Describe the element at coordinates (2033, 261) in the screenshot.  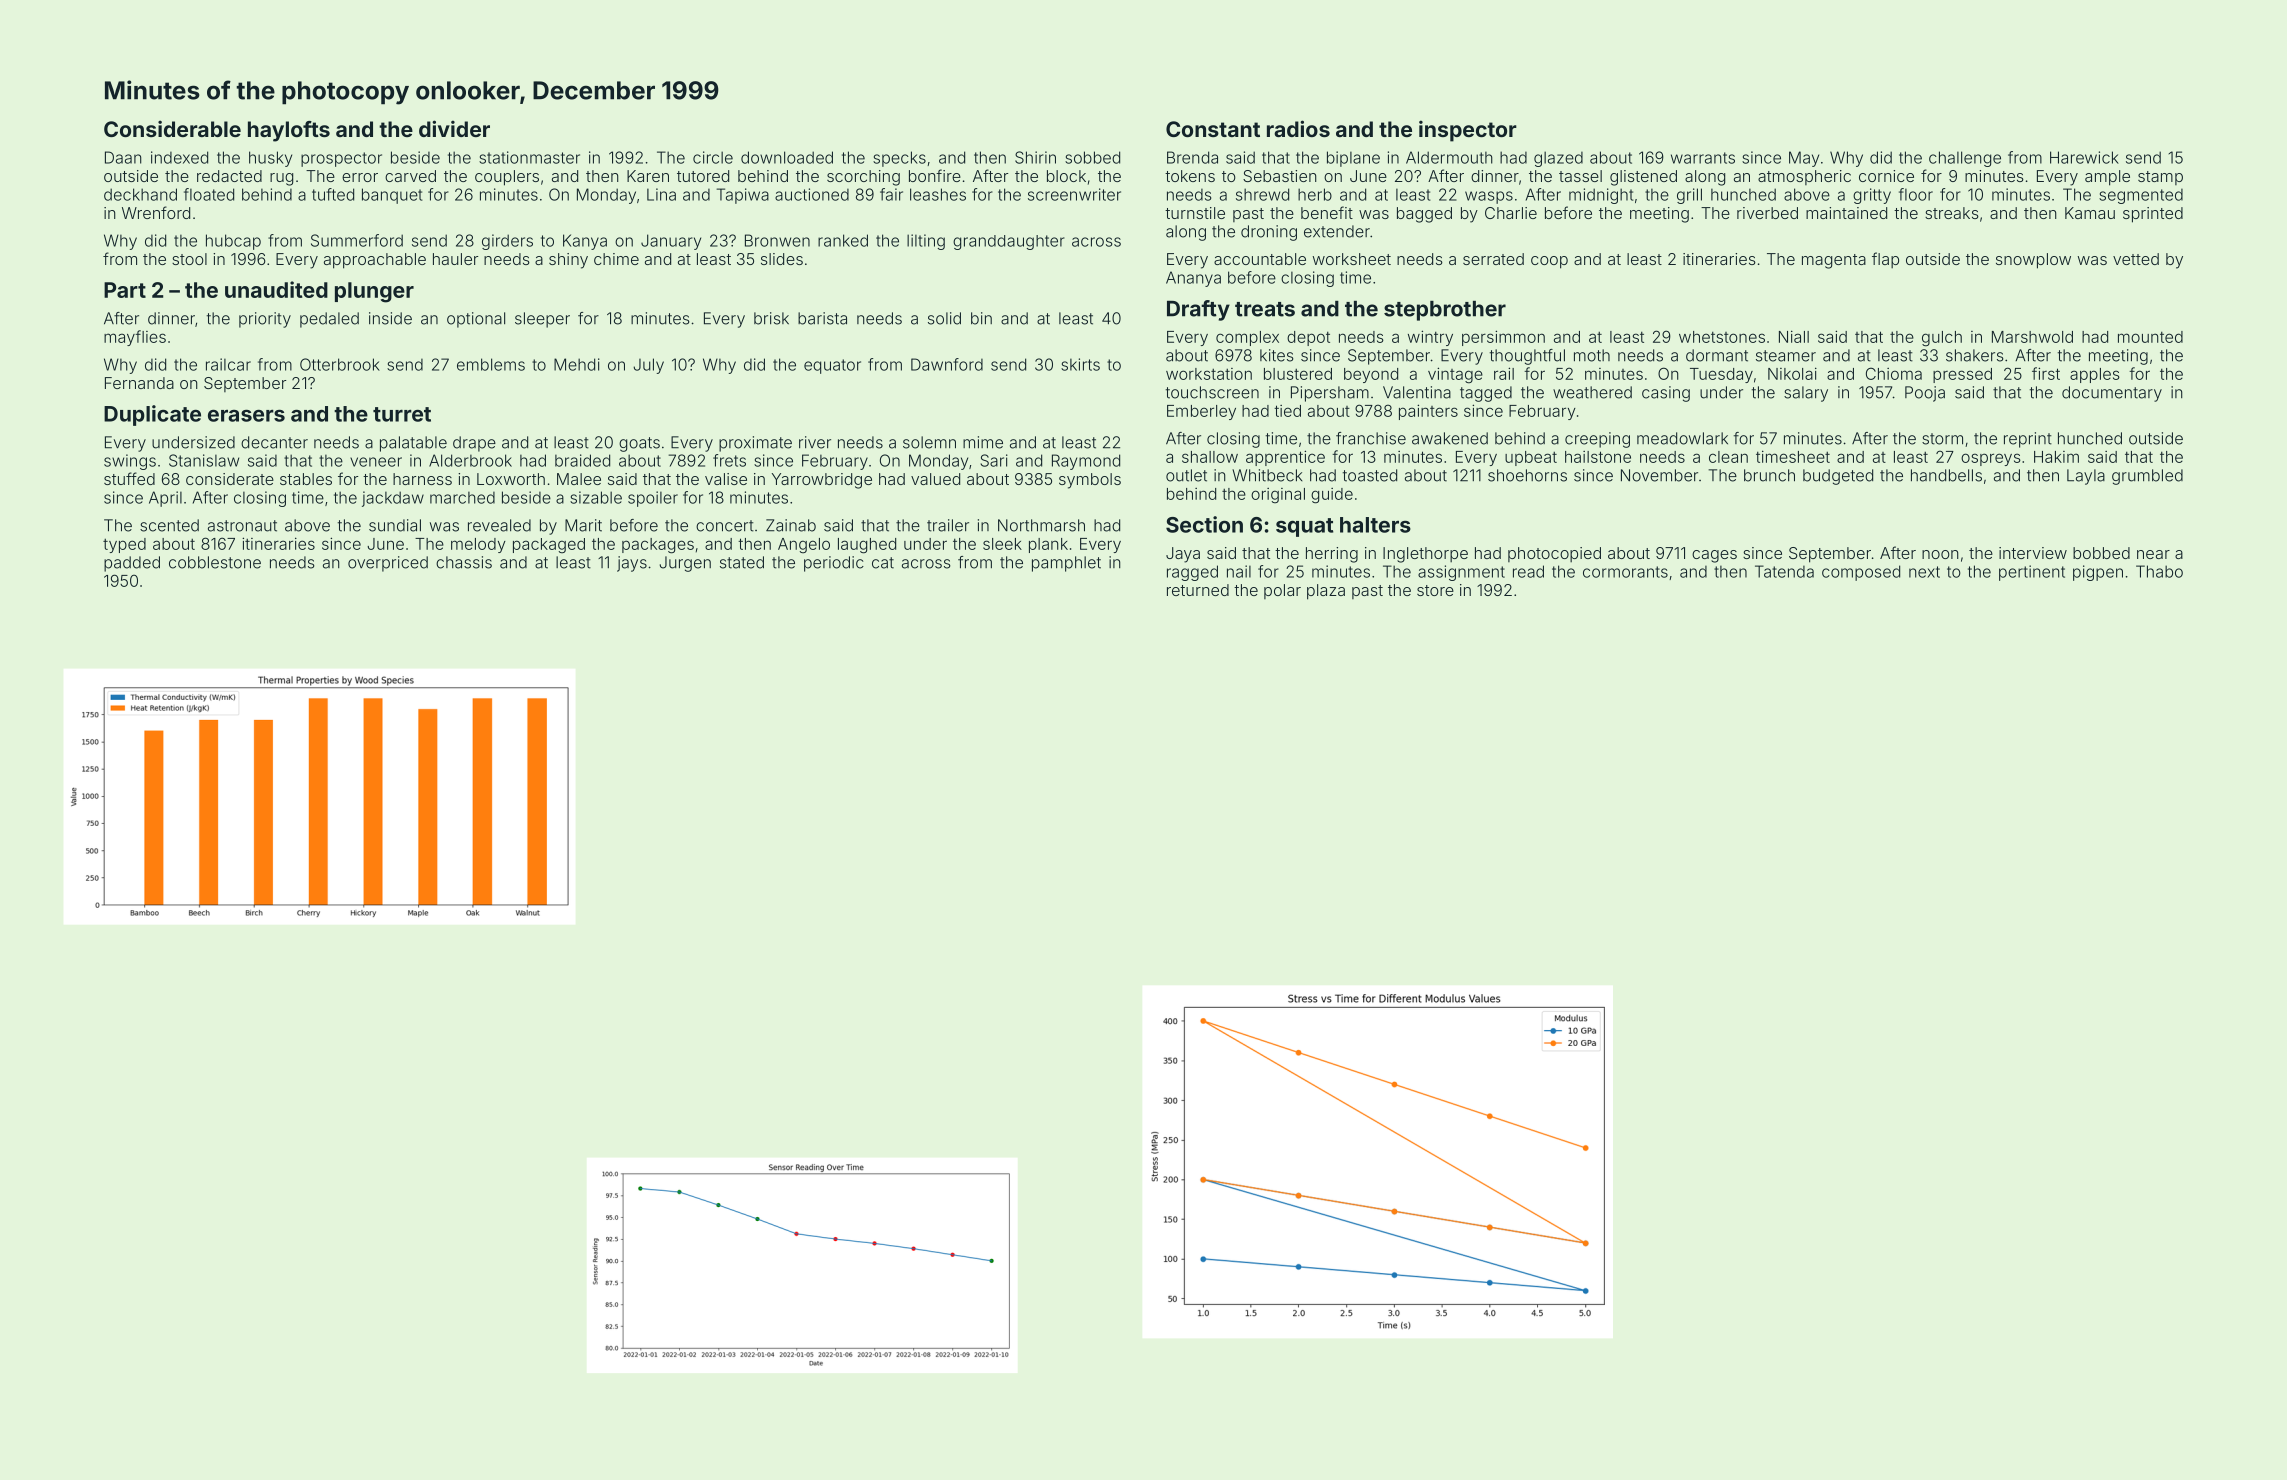
I see `snowplow` at that location.
